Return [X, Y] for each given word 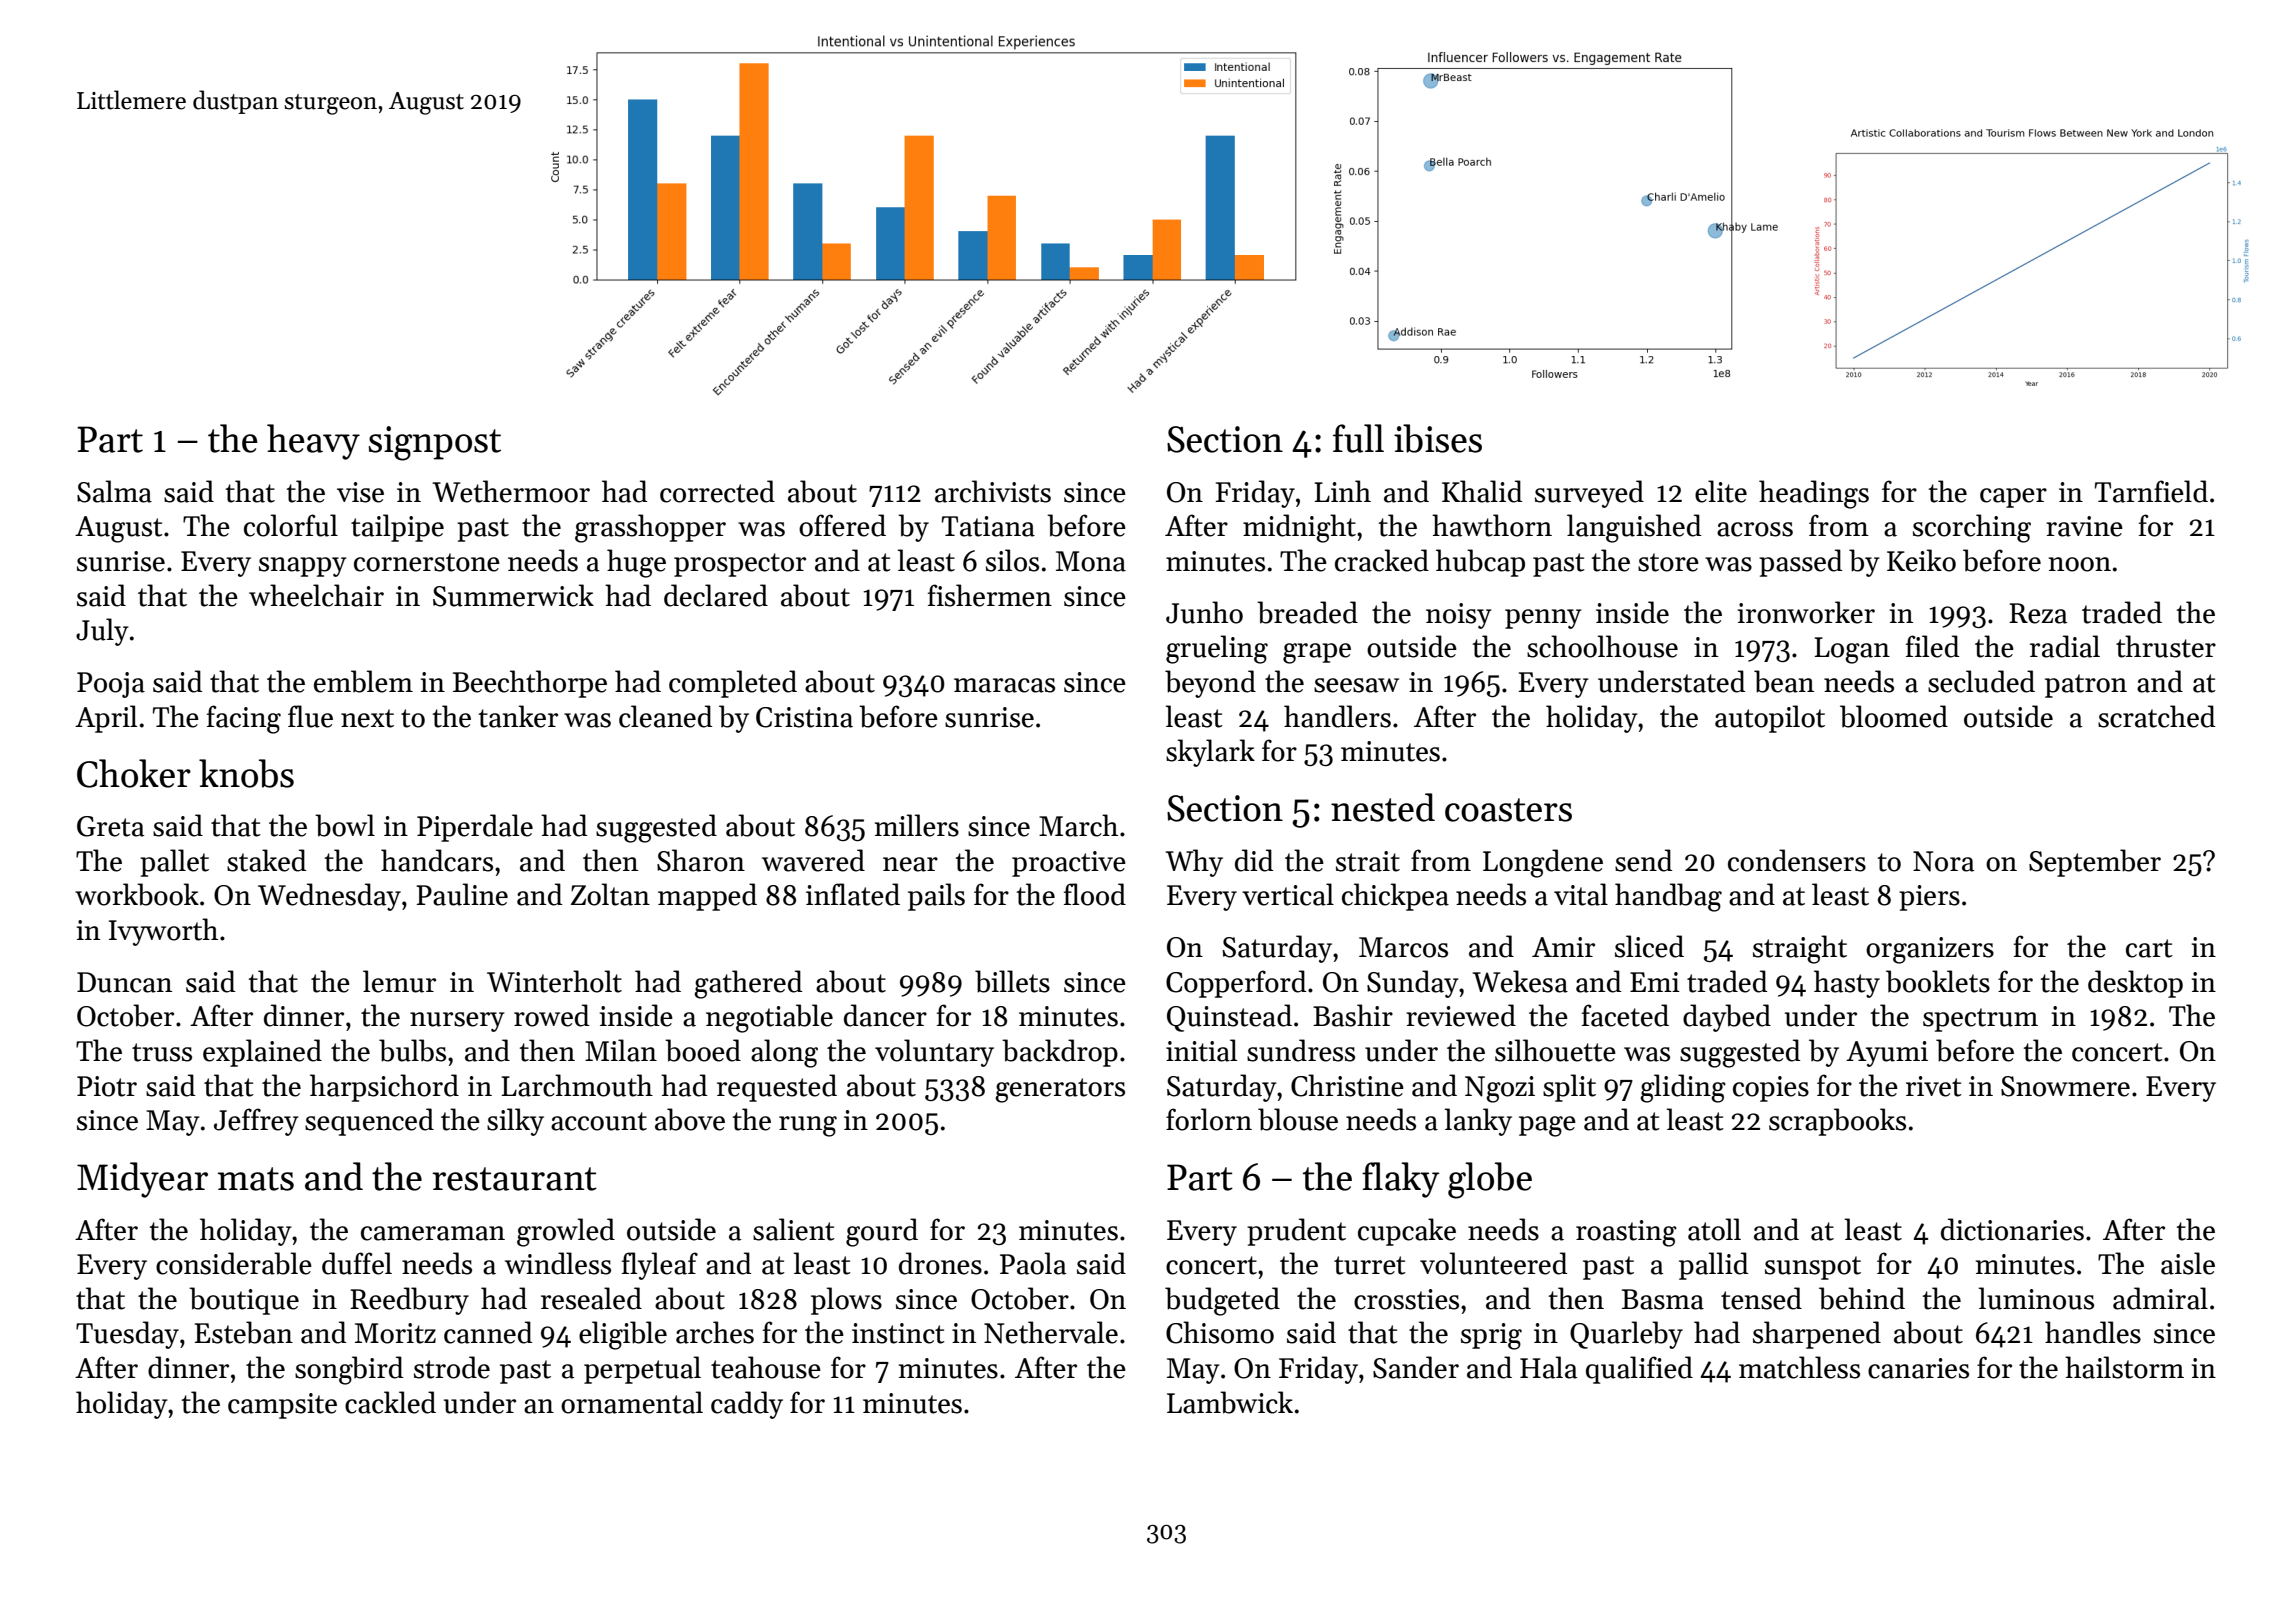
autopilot [1770, 719]
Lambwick [1230, 1402]
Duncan [124, 982]
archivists [993, 491]
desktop [2135, 984]
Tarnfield [2151, 491]
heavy [313, 442]
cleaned [666, 716]
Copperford [1236, 984]
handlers [1337, 716]
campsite [282, 1406]
